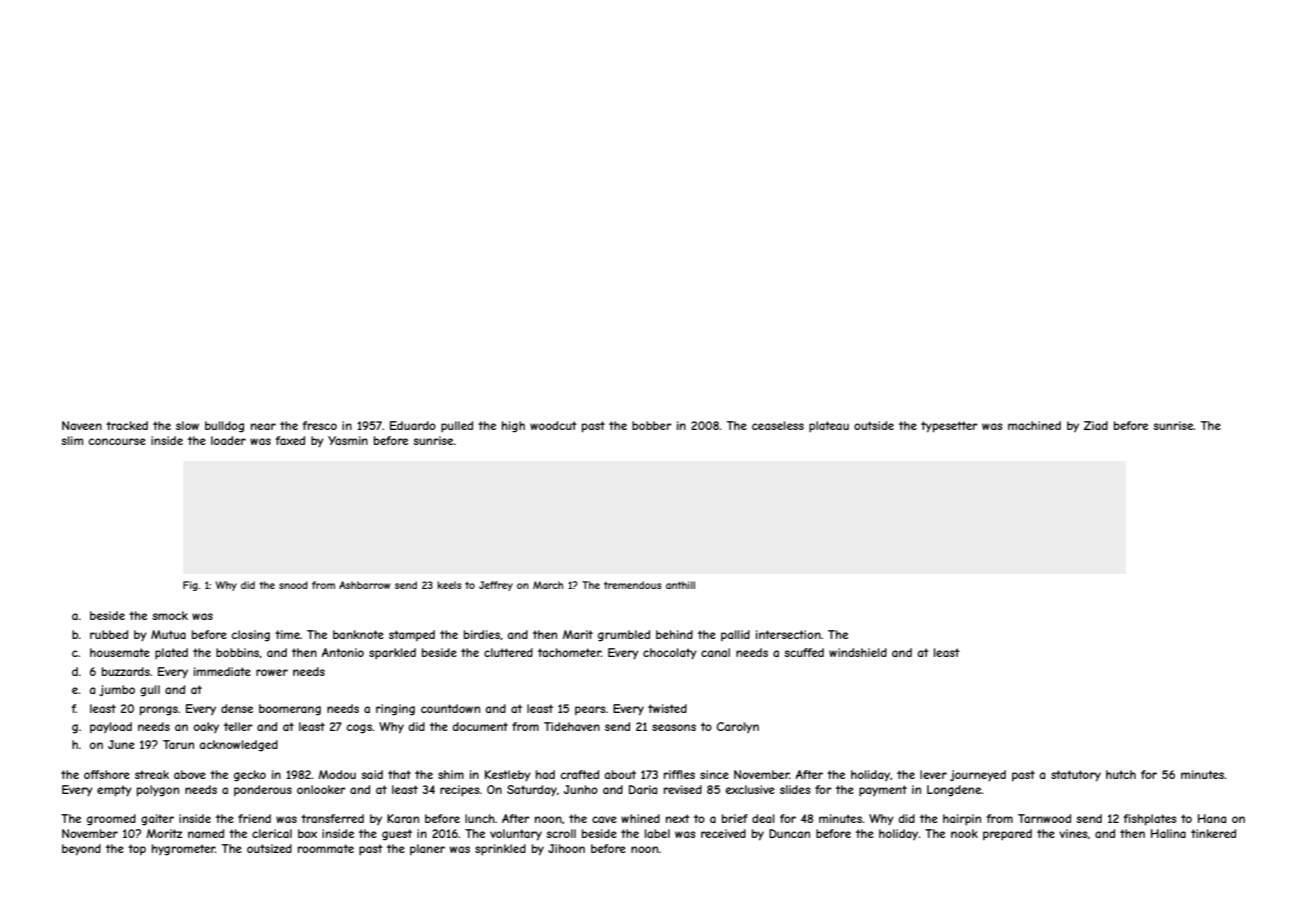  Describe the element at coordinates (190, 586) in the document. I see `Fig` at that location.
